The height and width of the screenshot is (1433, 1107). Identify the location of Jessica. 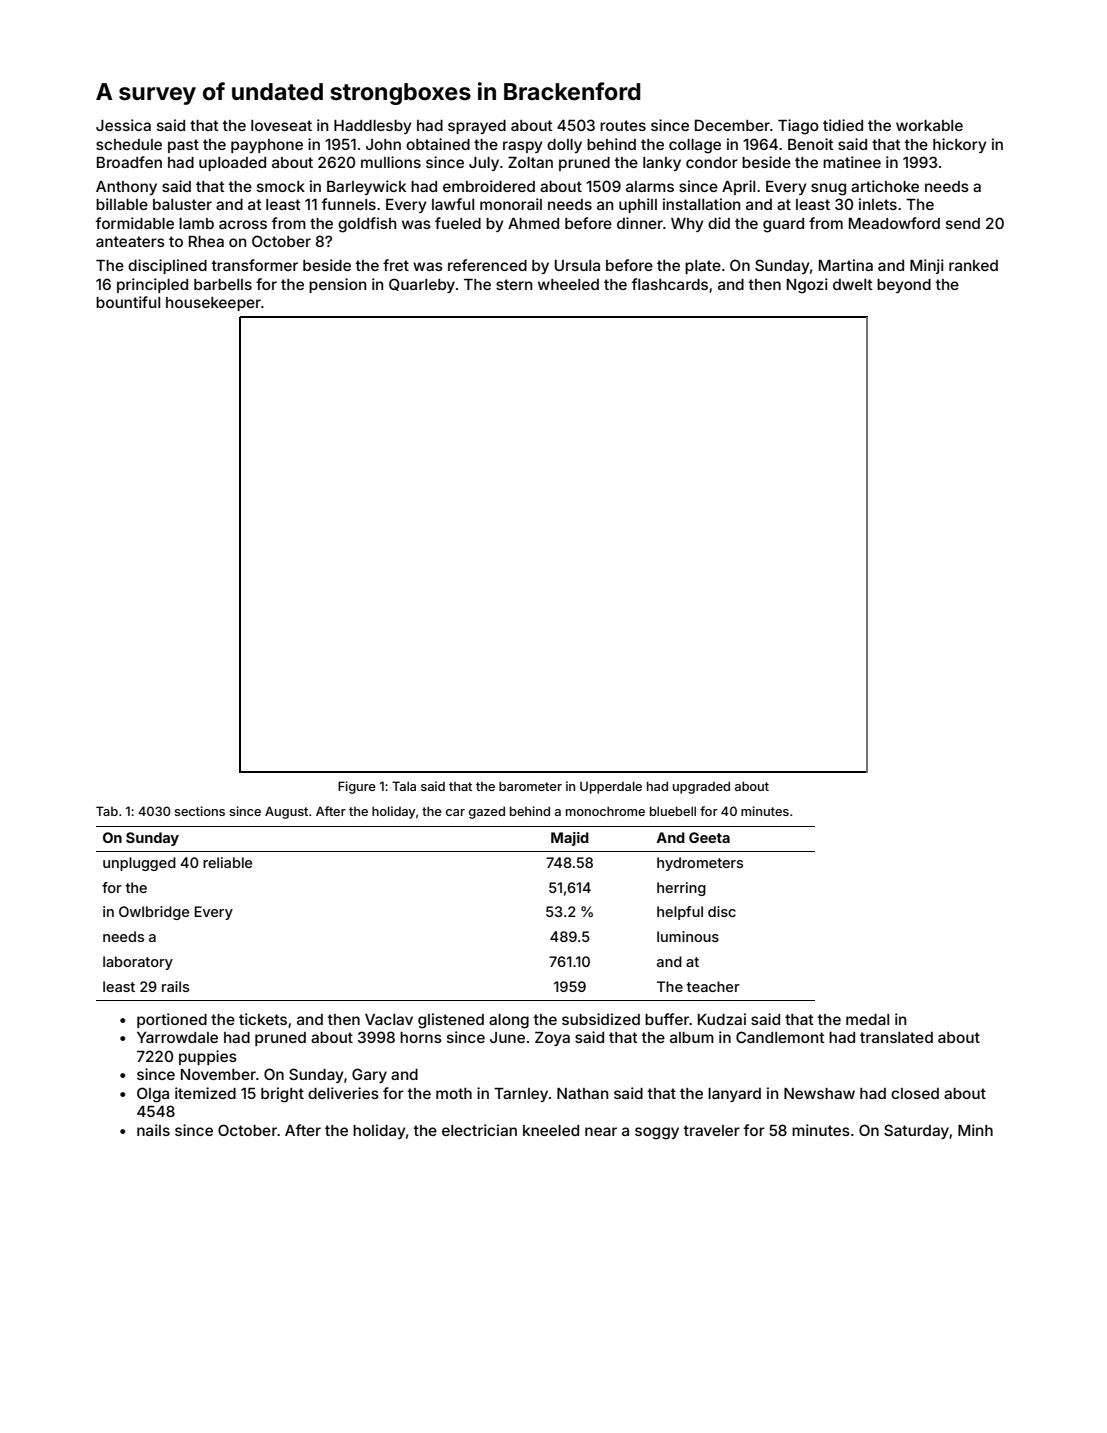
(123, 125).
